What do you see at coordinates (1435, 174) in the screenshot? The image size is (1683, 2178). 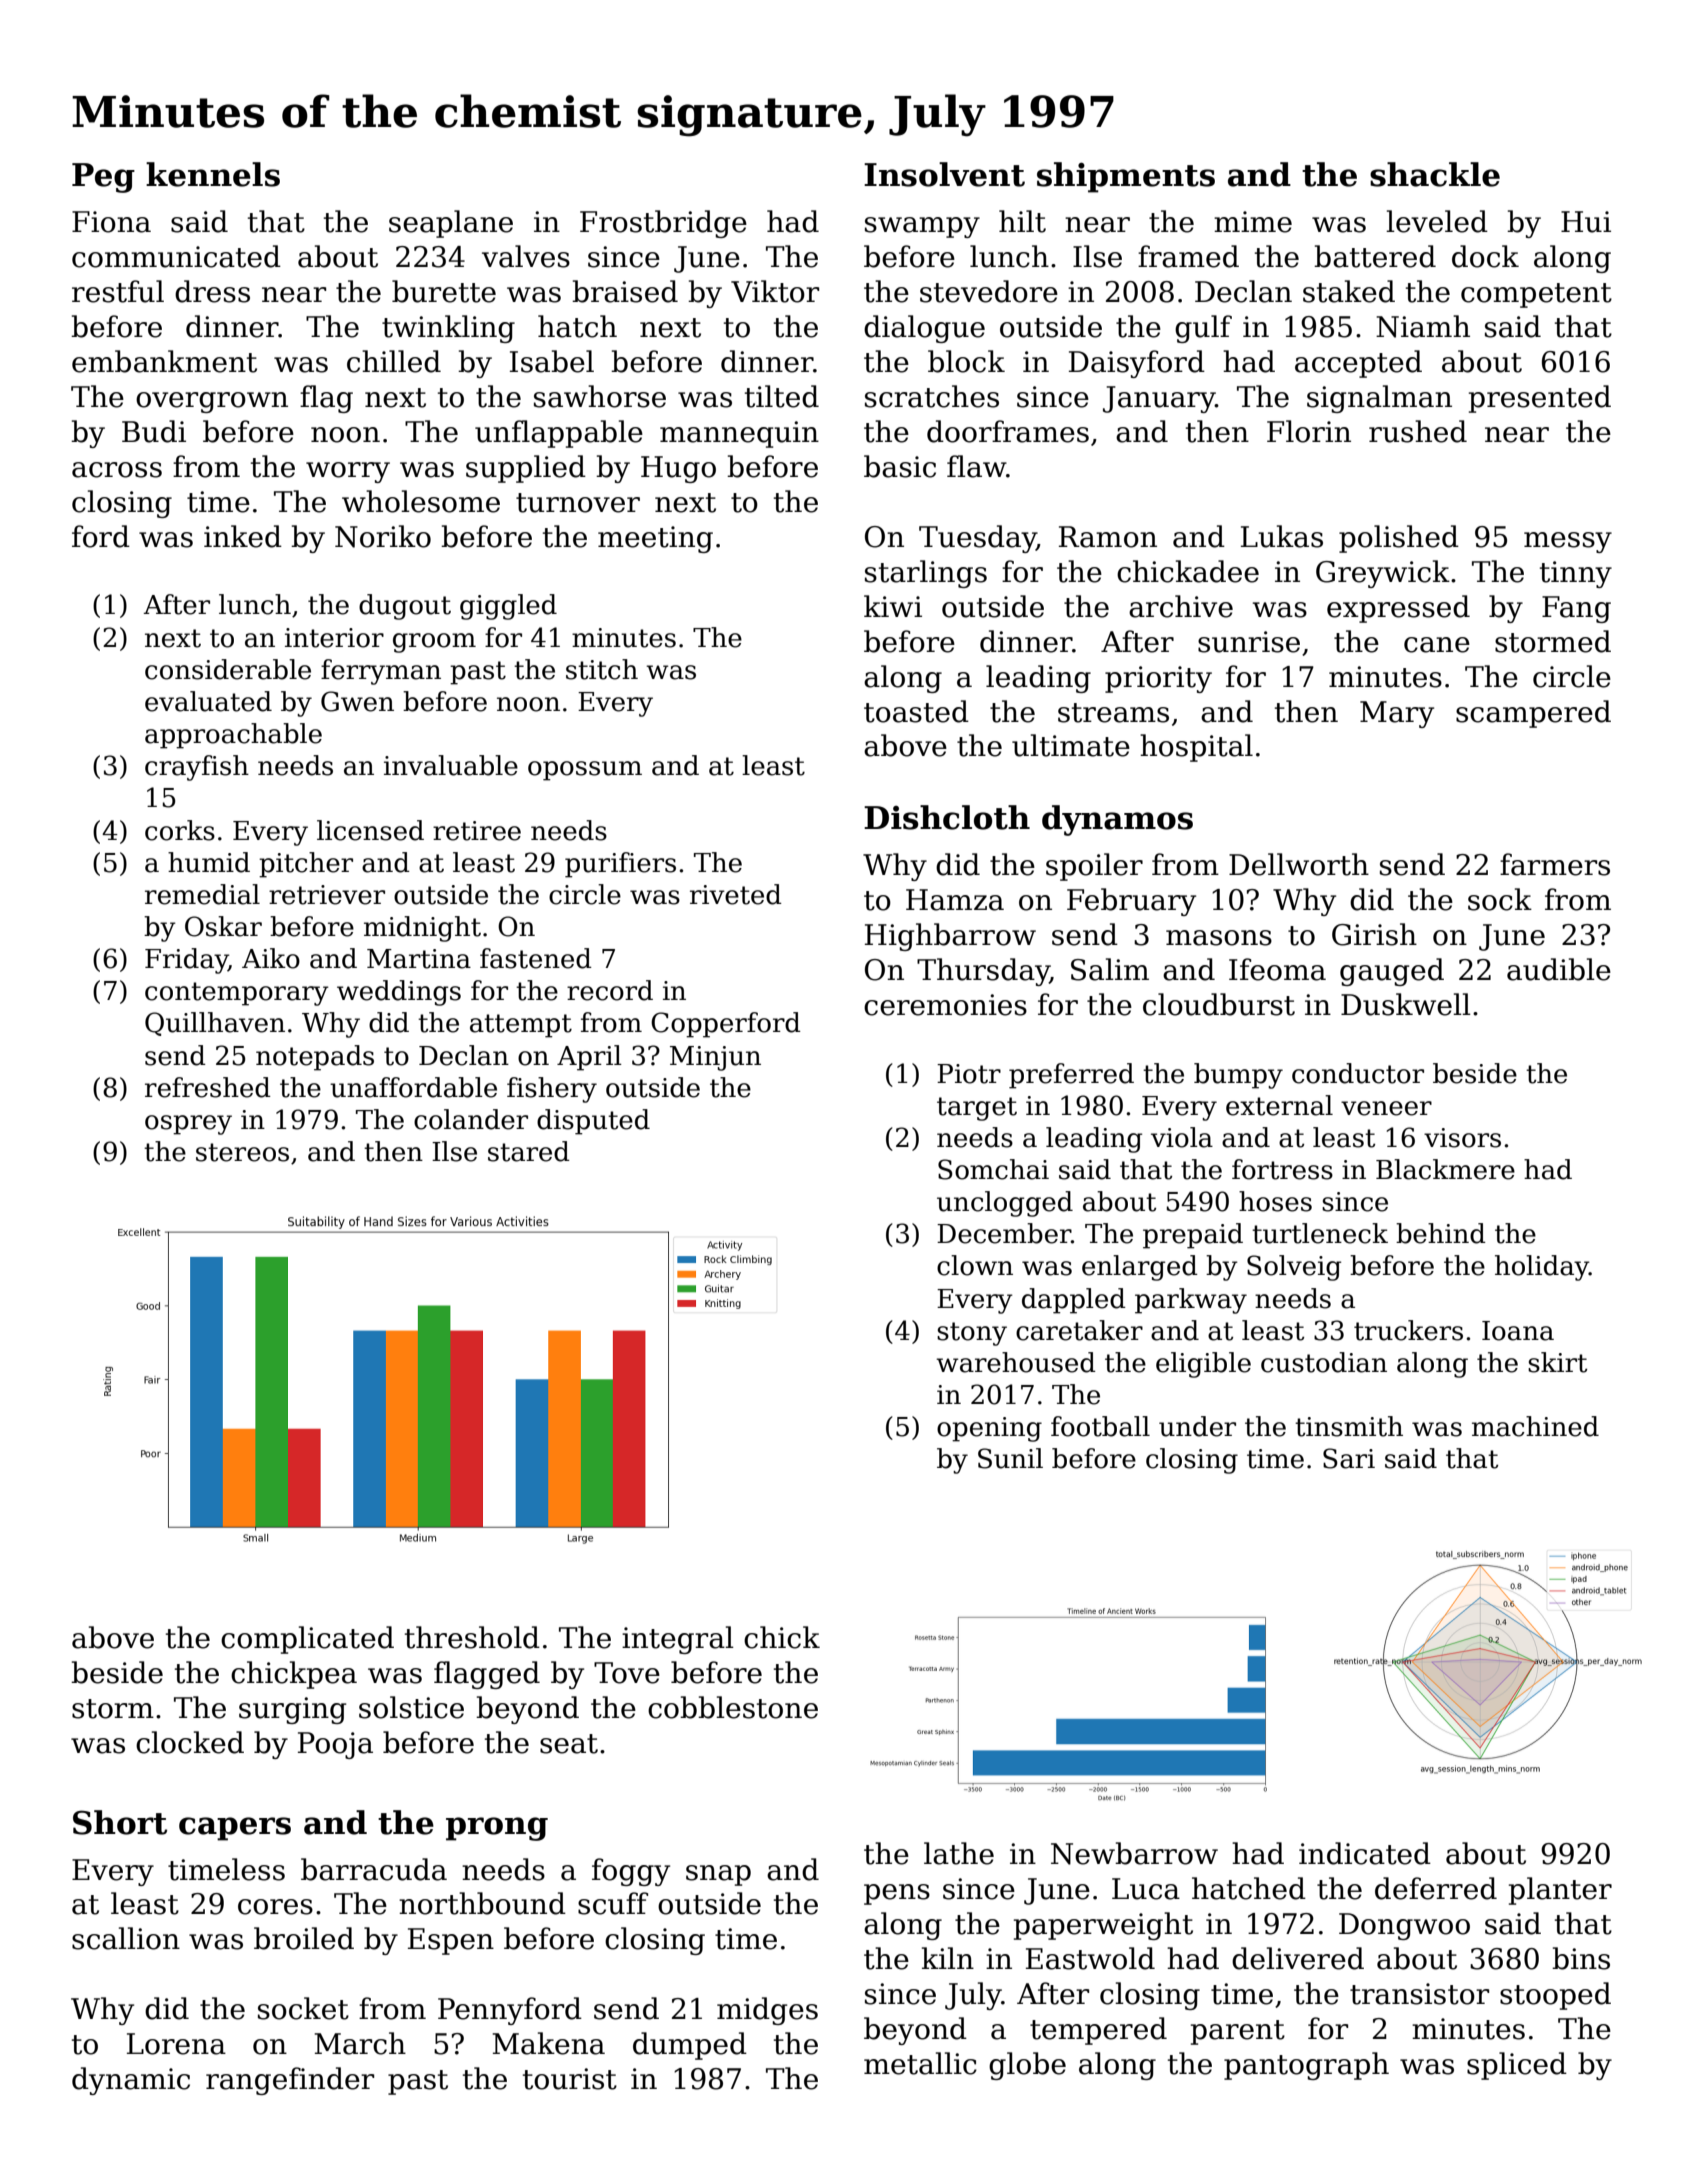 I see `shackle` at bounding box center [1435, 174].
